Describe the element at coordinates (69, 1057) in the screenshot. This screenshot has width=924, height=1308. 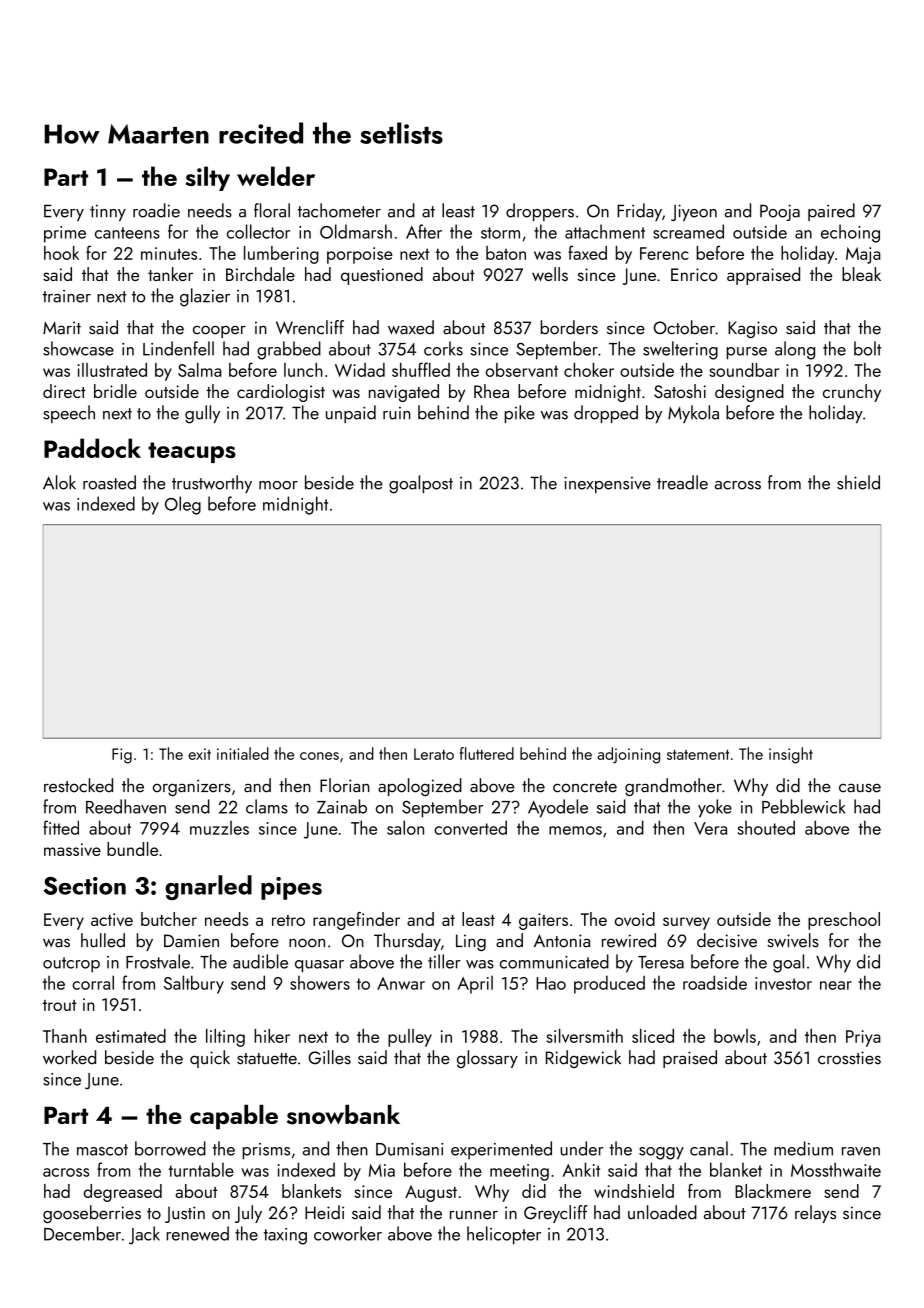
I see `worked` at that location.
